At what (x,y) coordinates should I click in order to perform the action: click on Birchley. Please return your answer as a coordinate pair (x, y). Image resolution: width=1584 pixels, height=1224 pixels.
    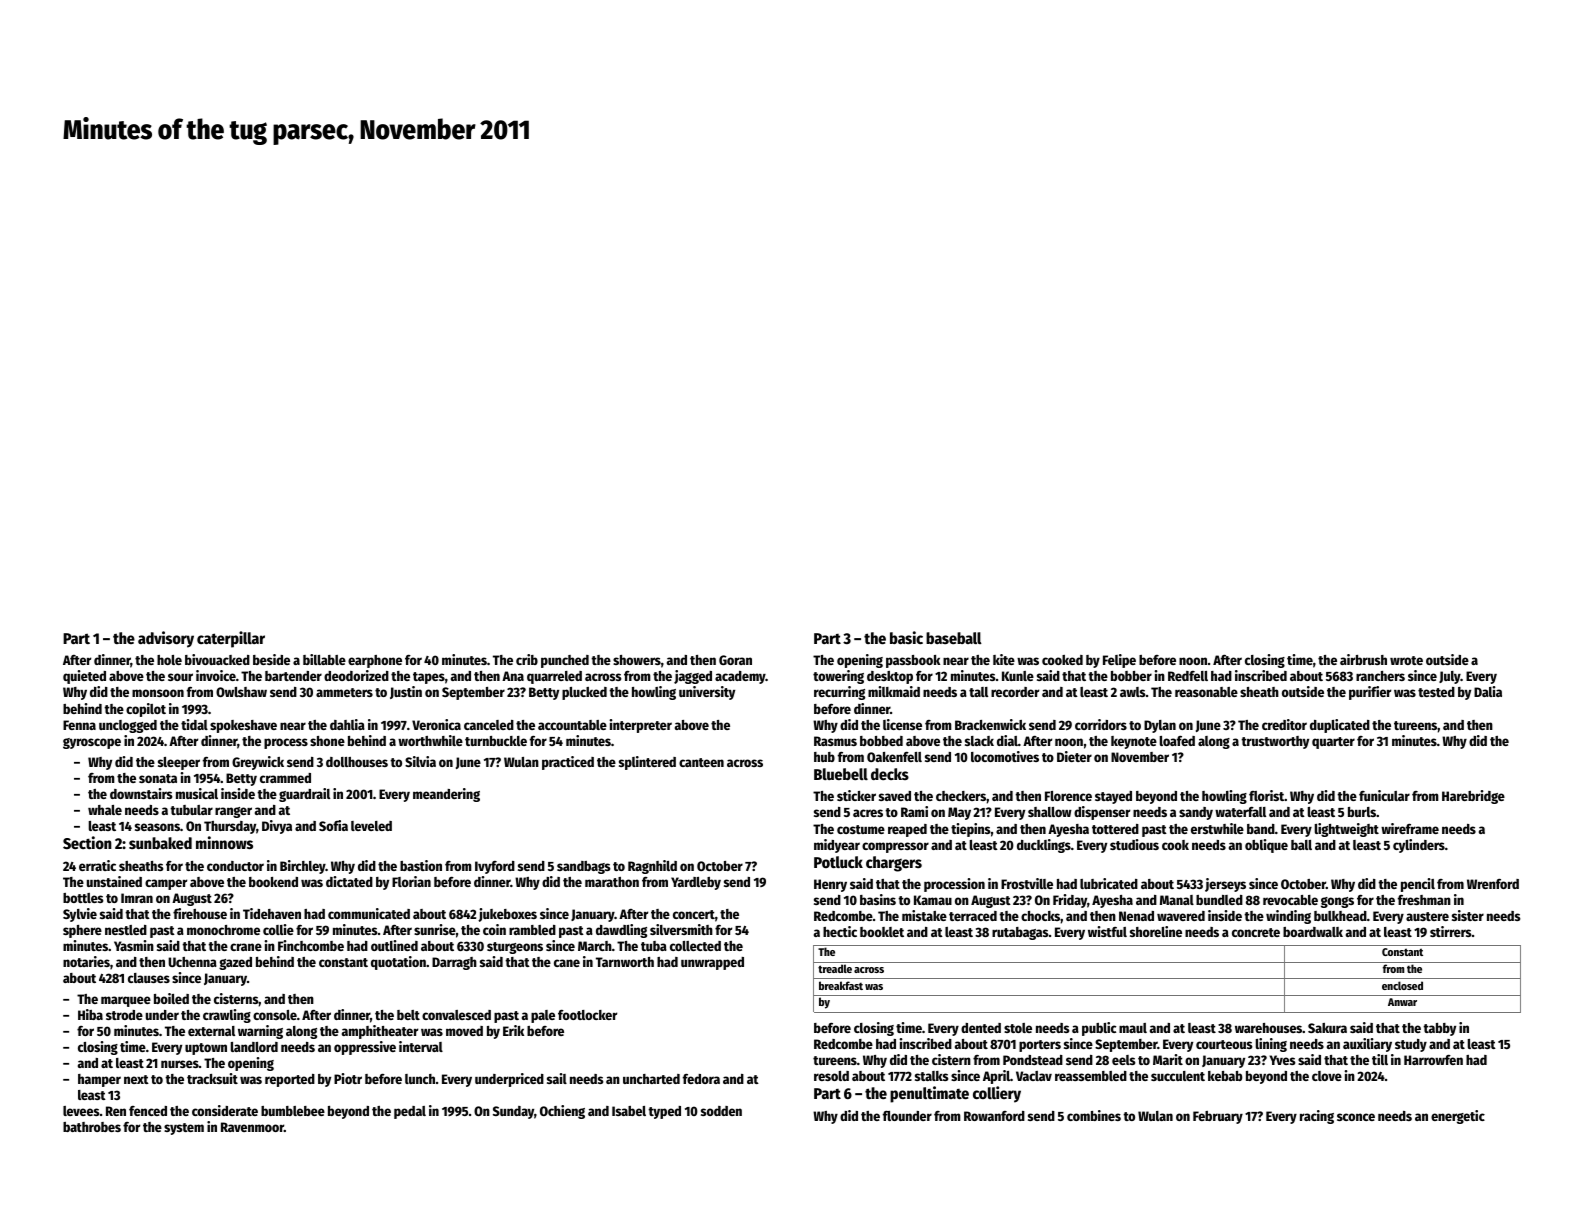
    Looking at the image, I should click on (303, 867).
